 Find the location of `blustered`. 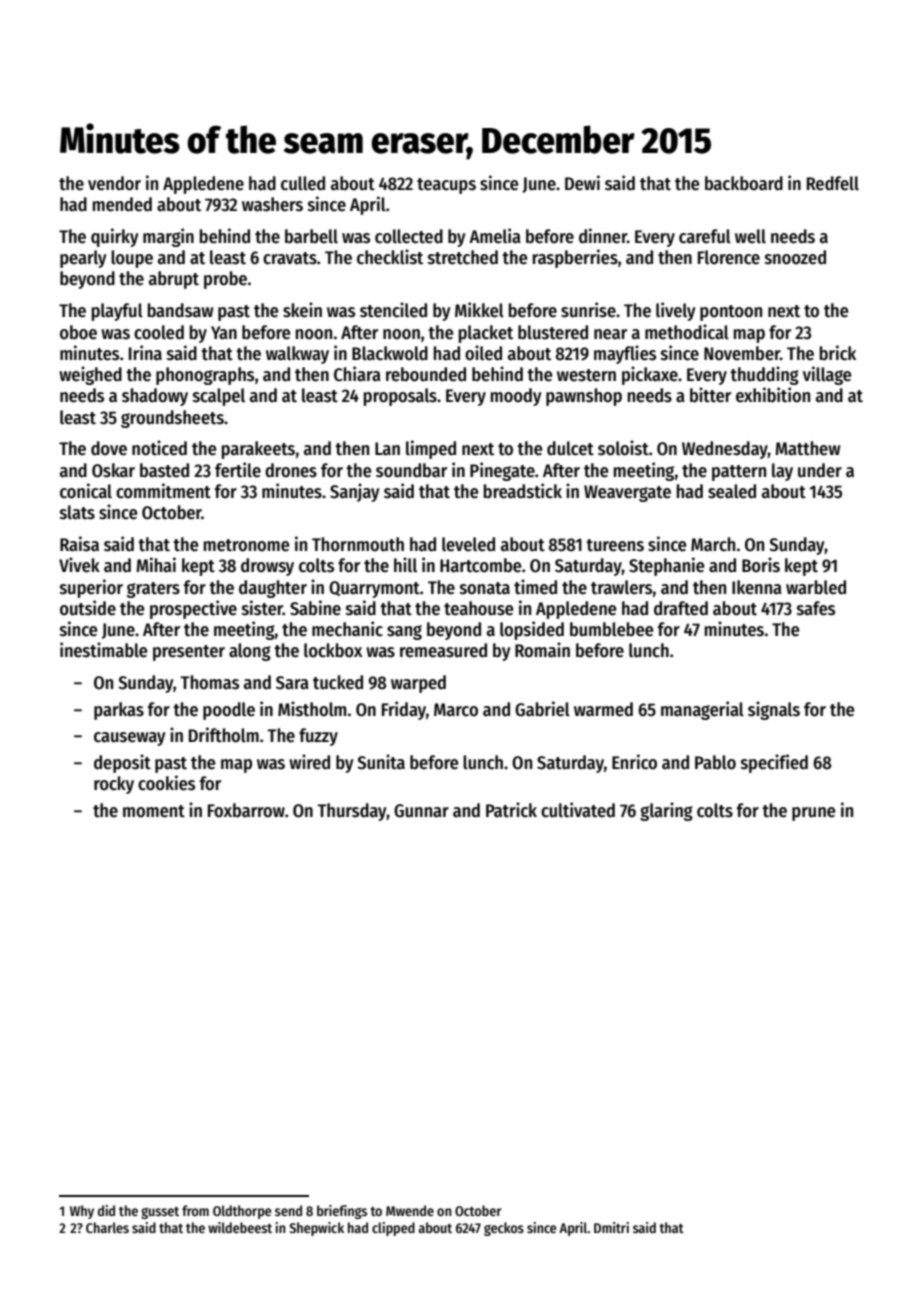

blustered is located at coordinates (553, 332).
